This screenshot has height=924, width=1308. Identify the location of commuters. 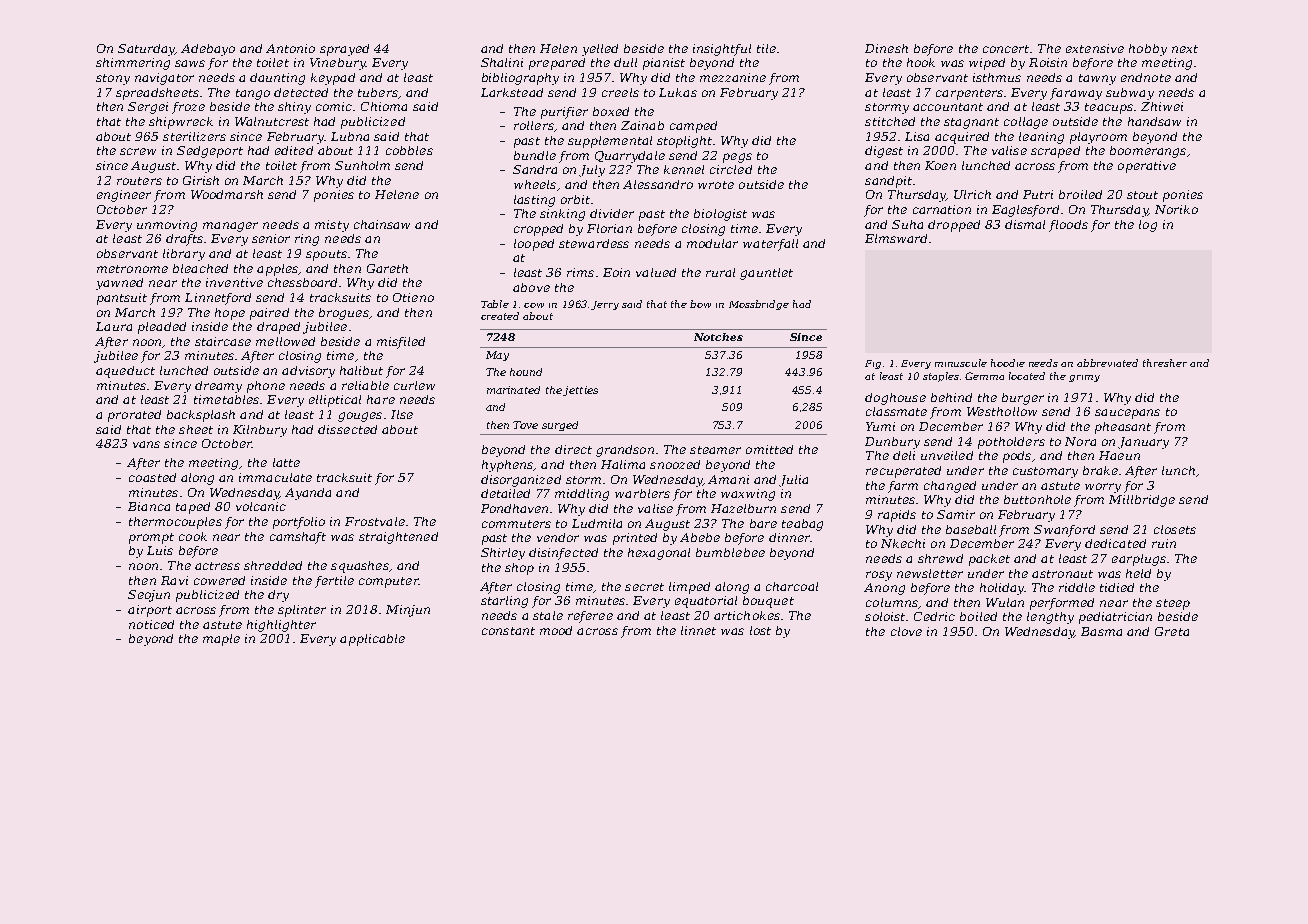
(516, 524).
